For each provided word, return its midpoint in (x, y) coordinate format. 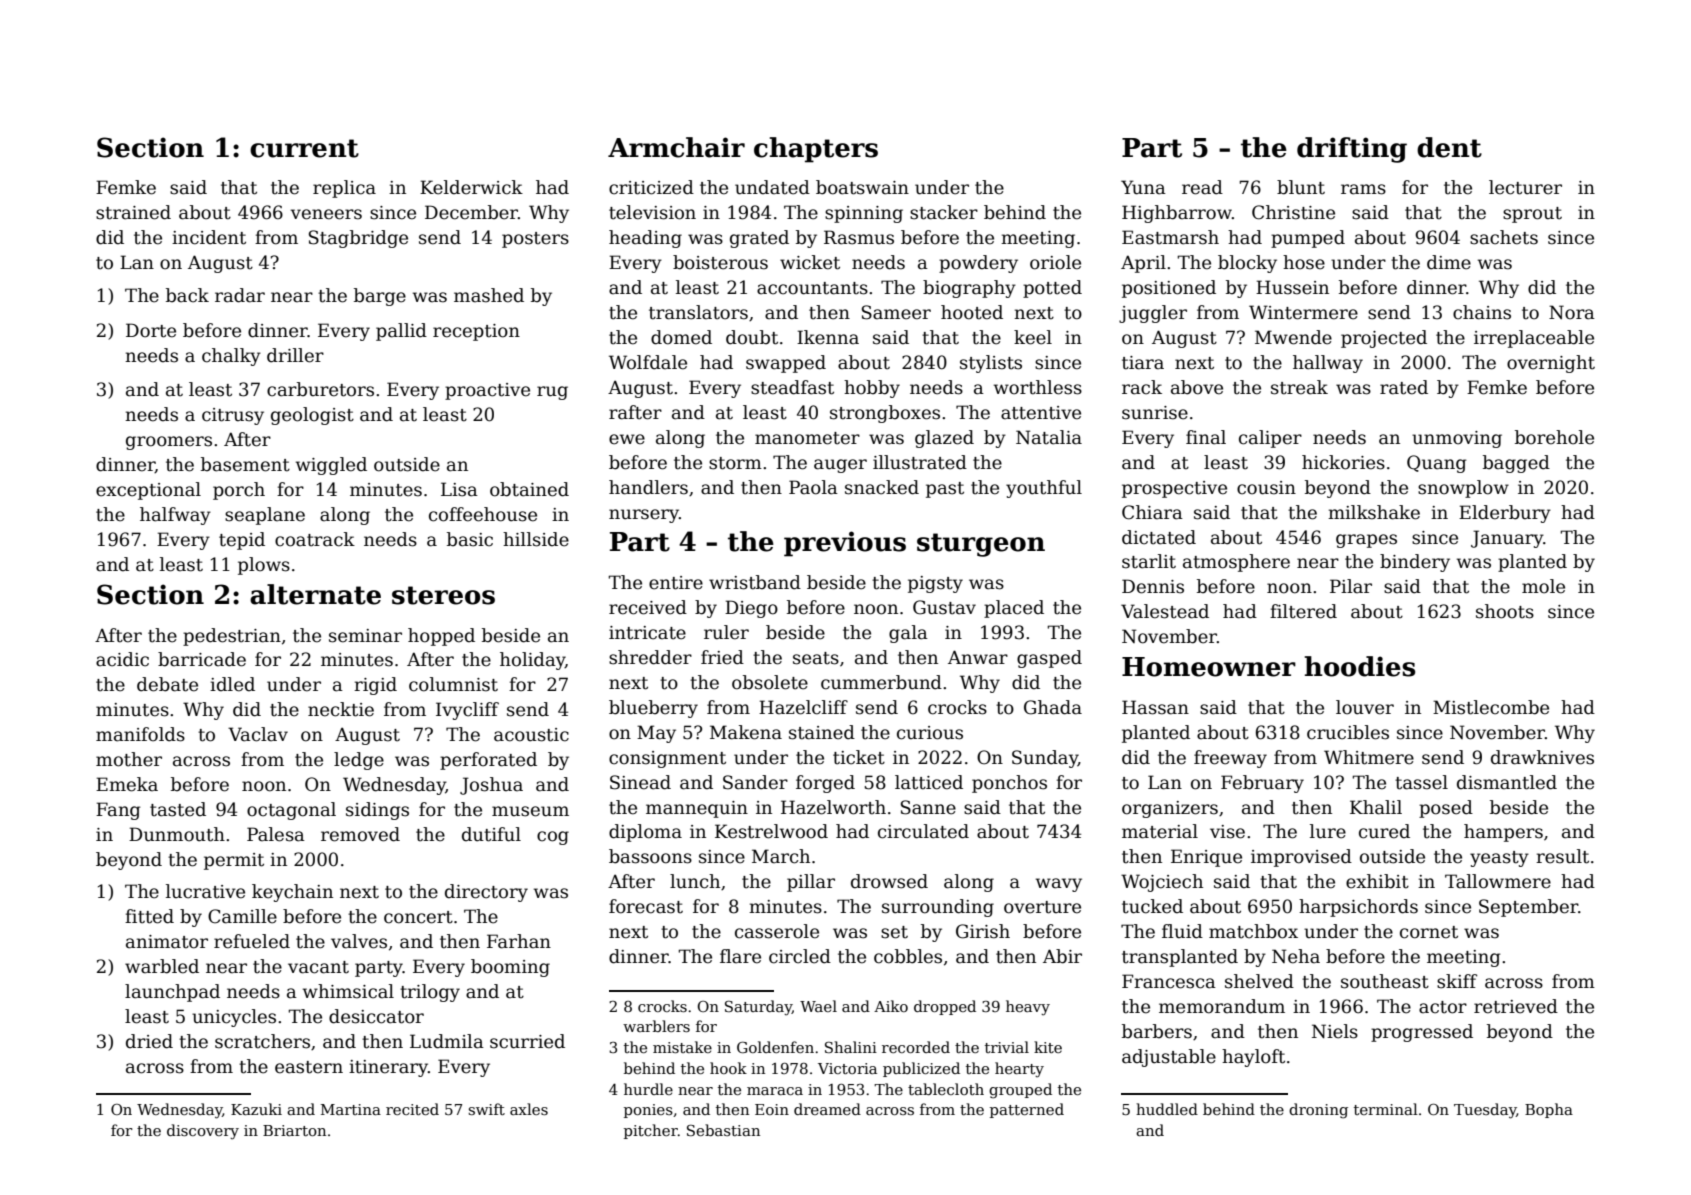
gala (908, 634)
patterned (1027, 1110)
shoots (1505, 611)
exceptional (148, 491)
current (304, 148)
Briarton (294, 1130)
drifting (1352, 150)
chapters (816, 150)
